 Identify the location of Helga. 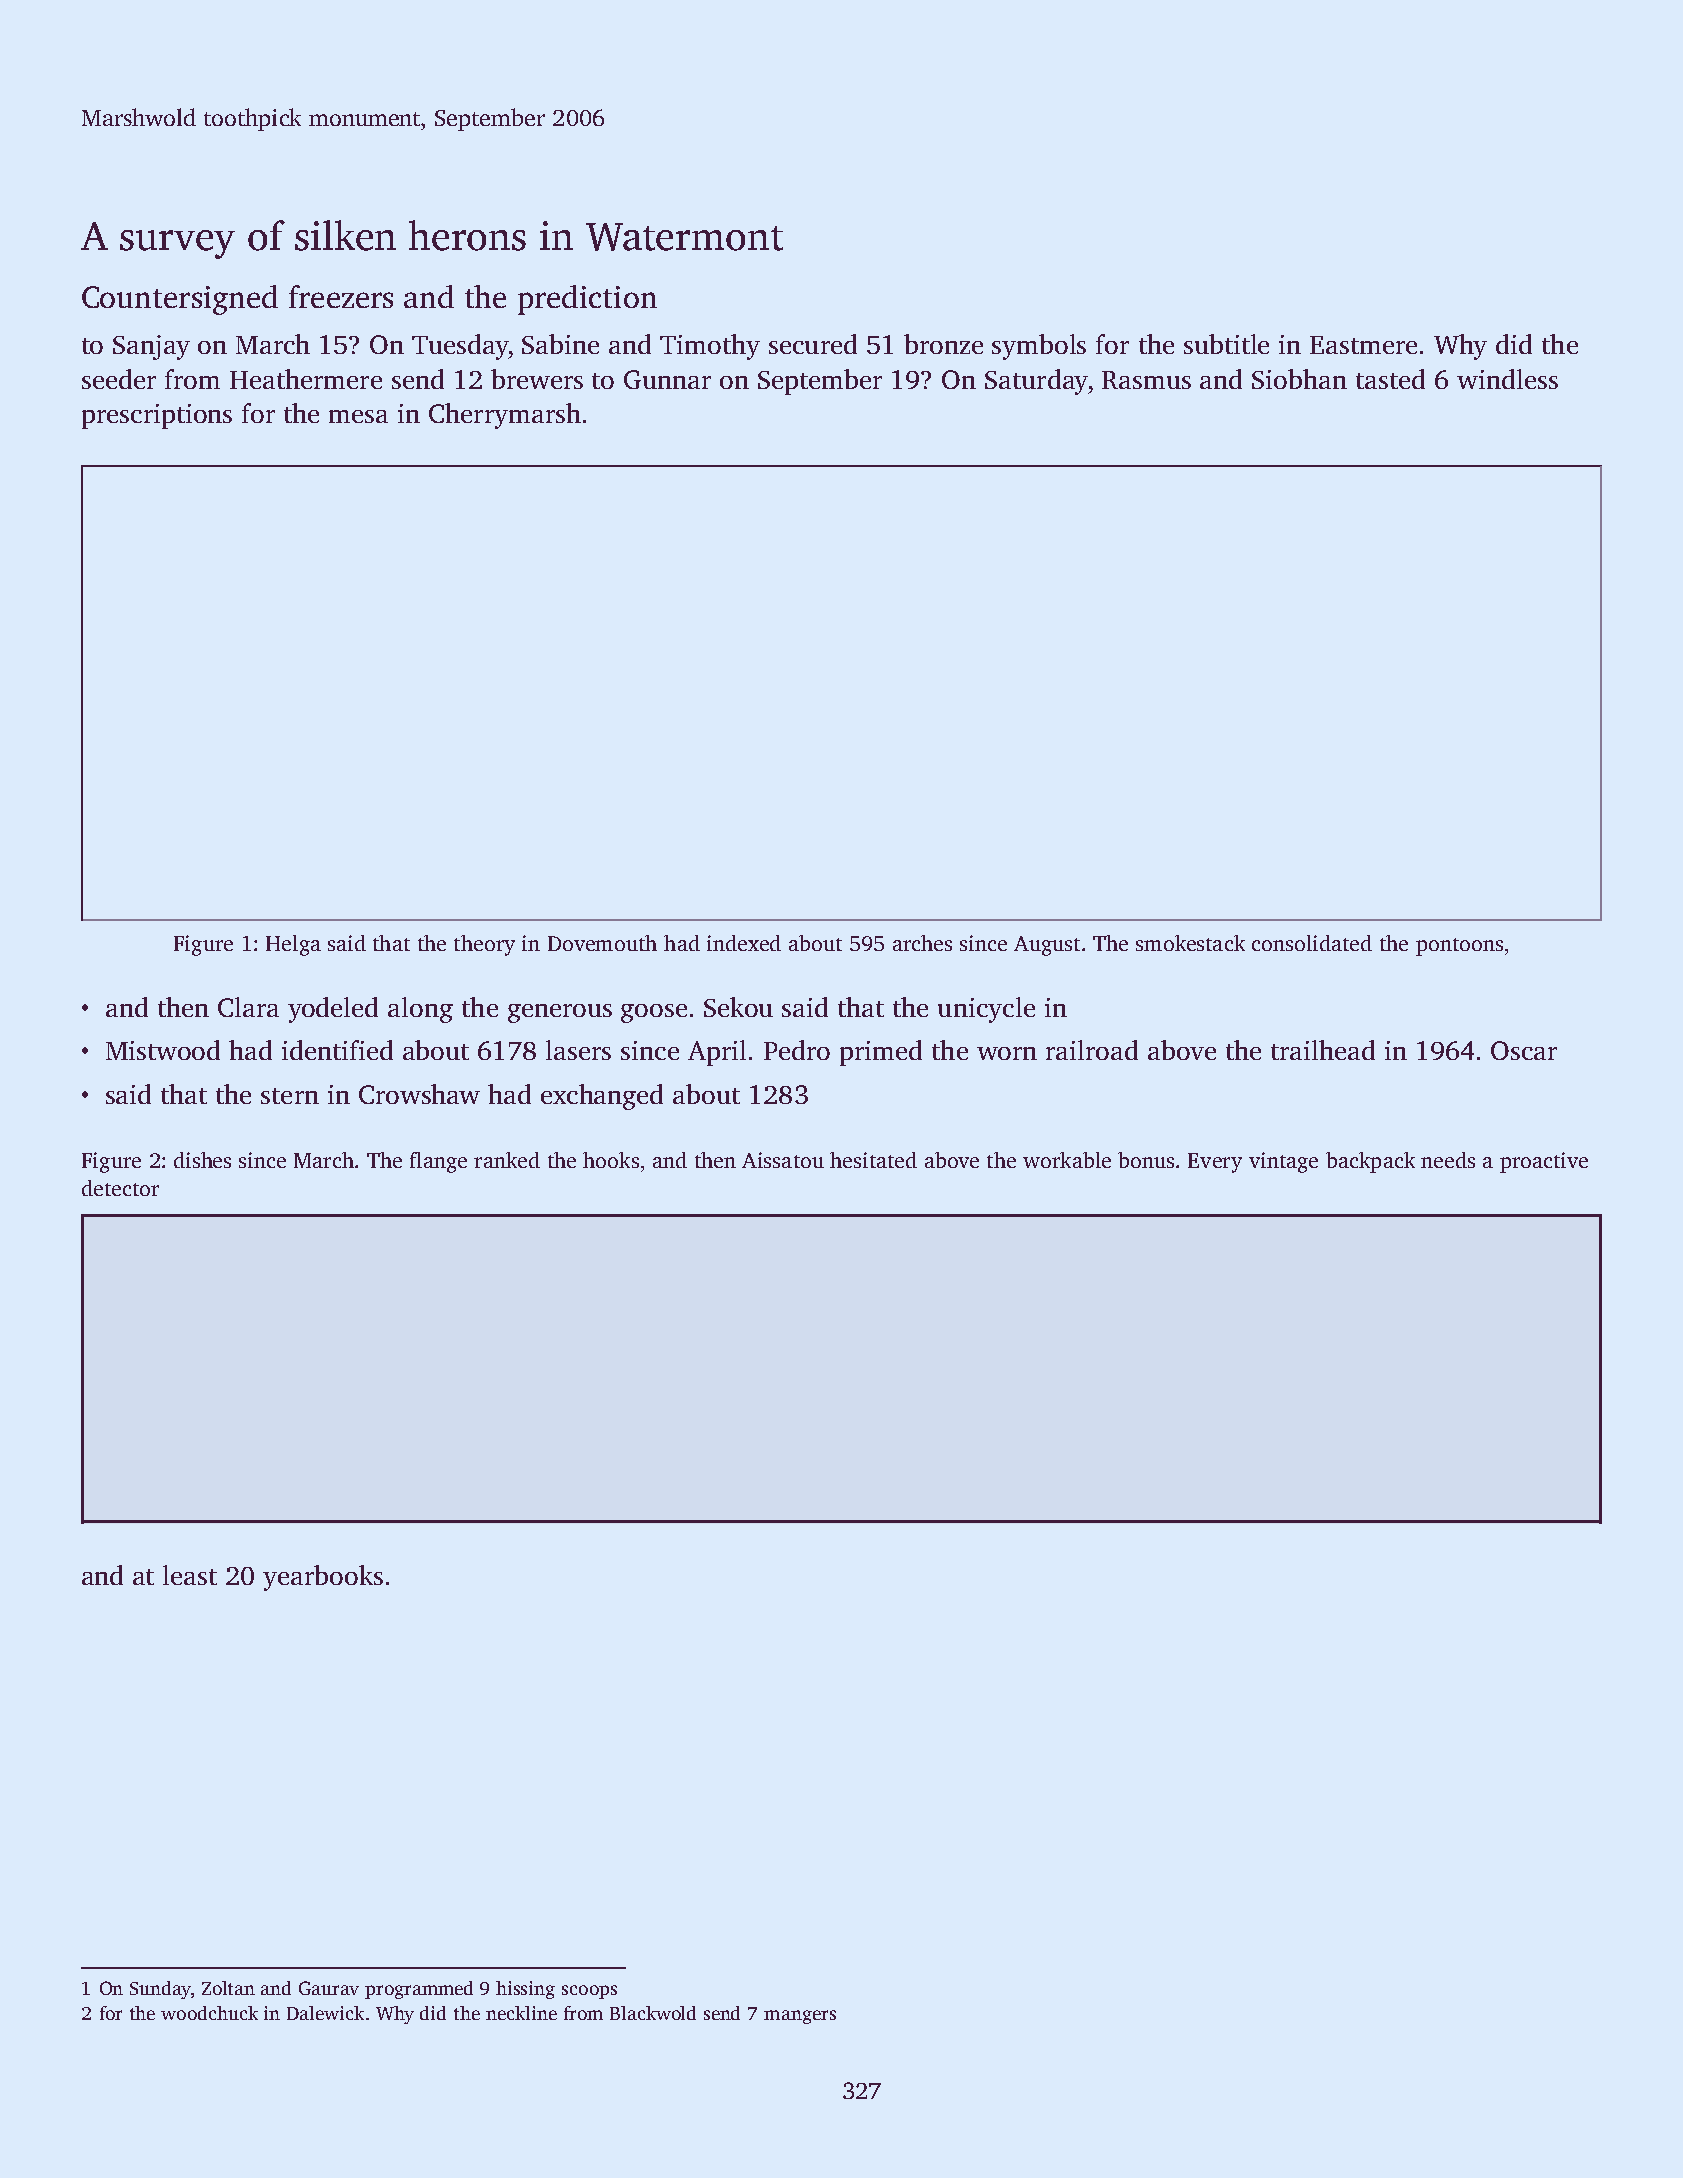
(293, 945).
